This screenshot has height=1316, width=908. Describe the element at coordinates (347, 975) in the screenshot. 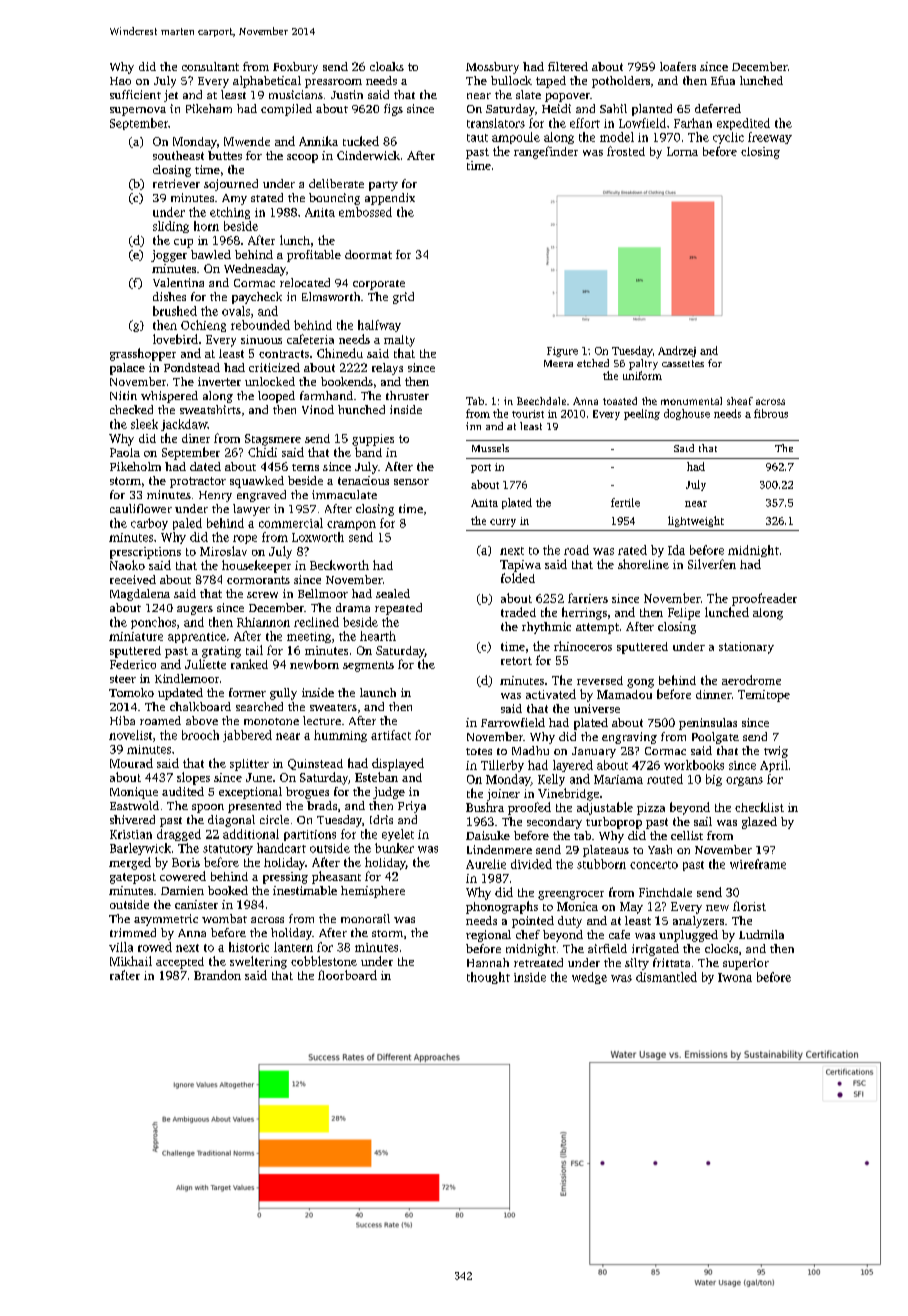

I see `floorboard` at that location.
